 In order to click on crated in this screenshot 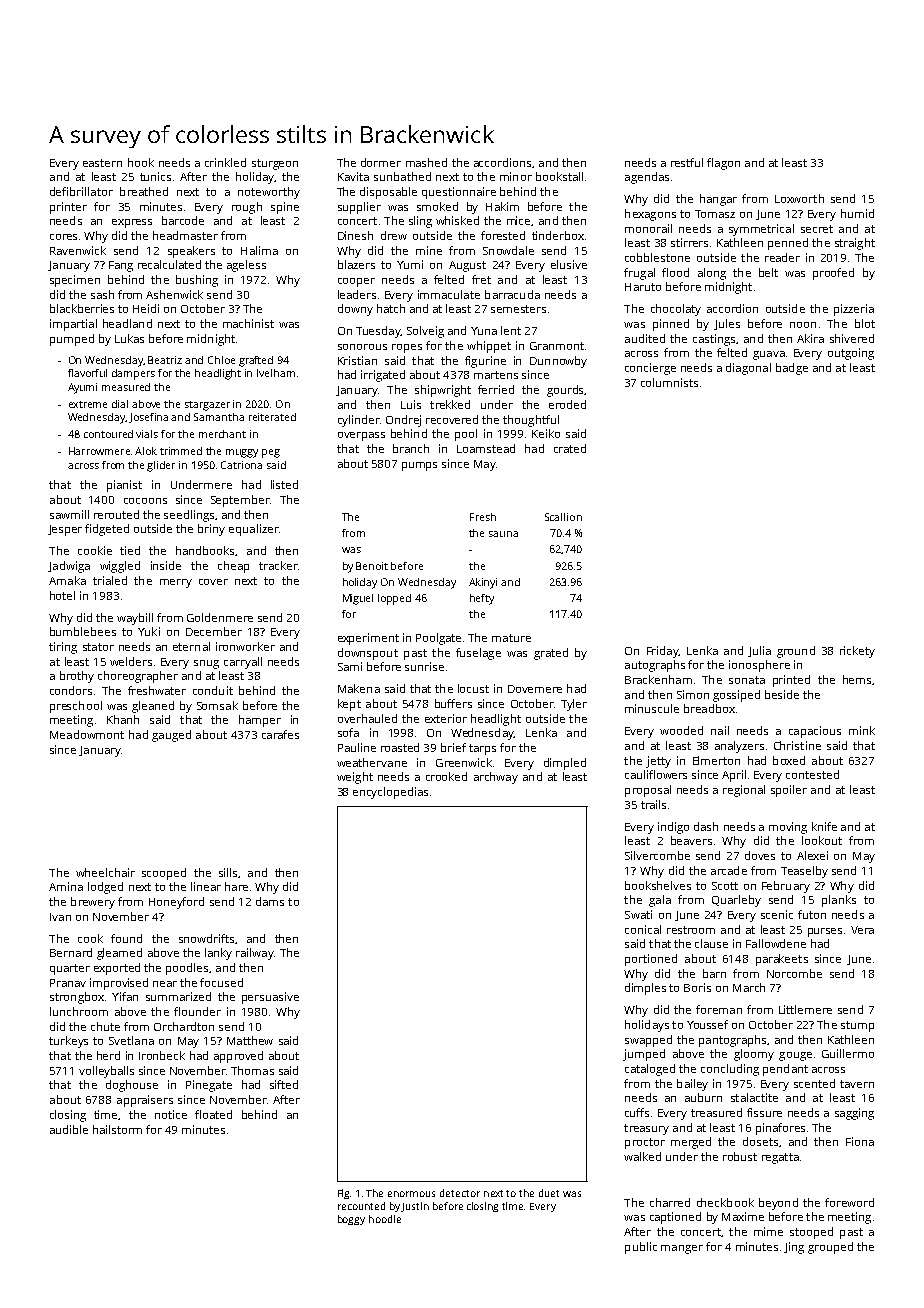, I will do `click(570, 448)`.
